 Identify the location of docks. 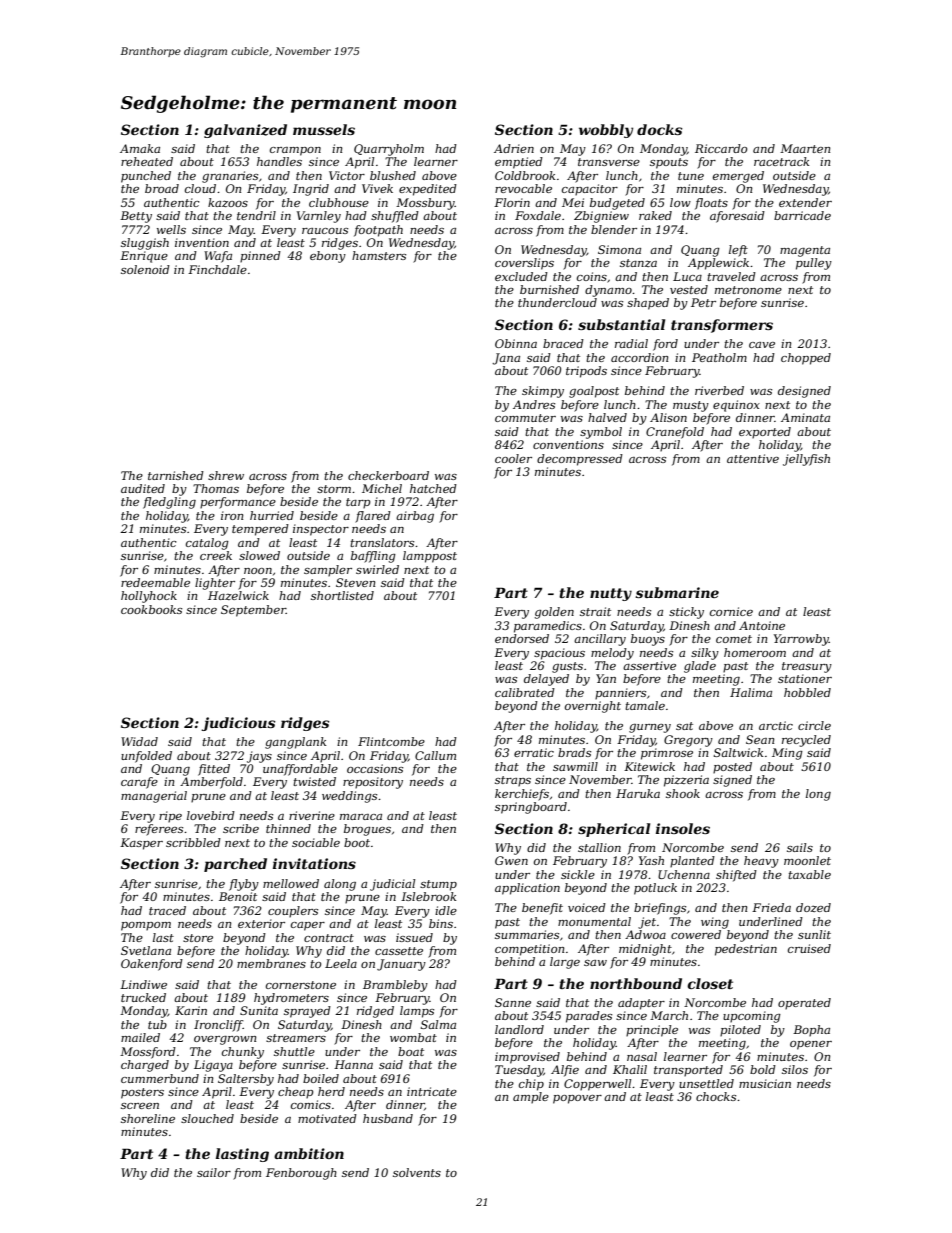
(660, 129).
